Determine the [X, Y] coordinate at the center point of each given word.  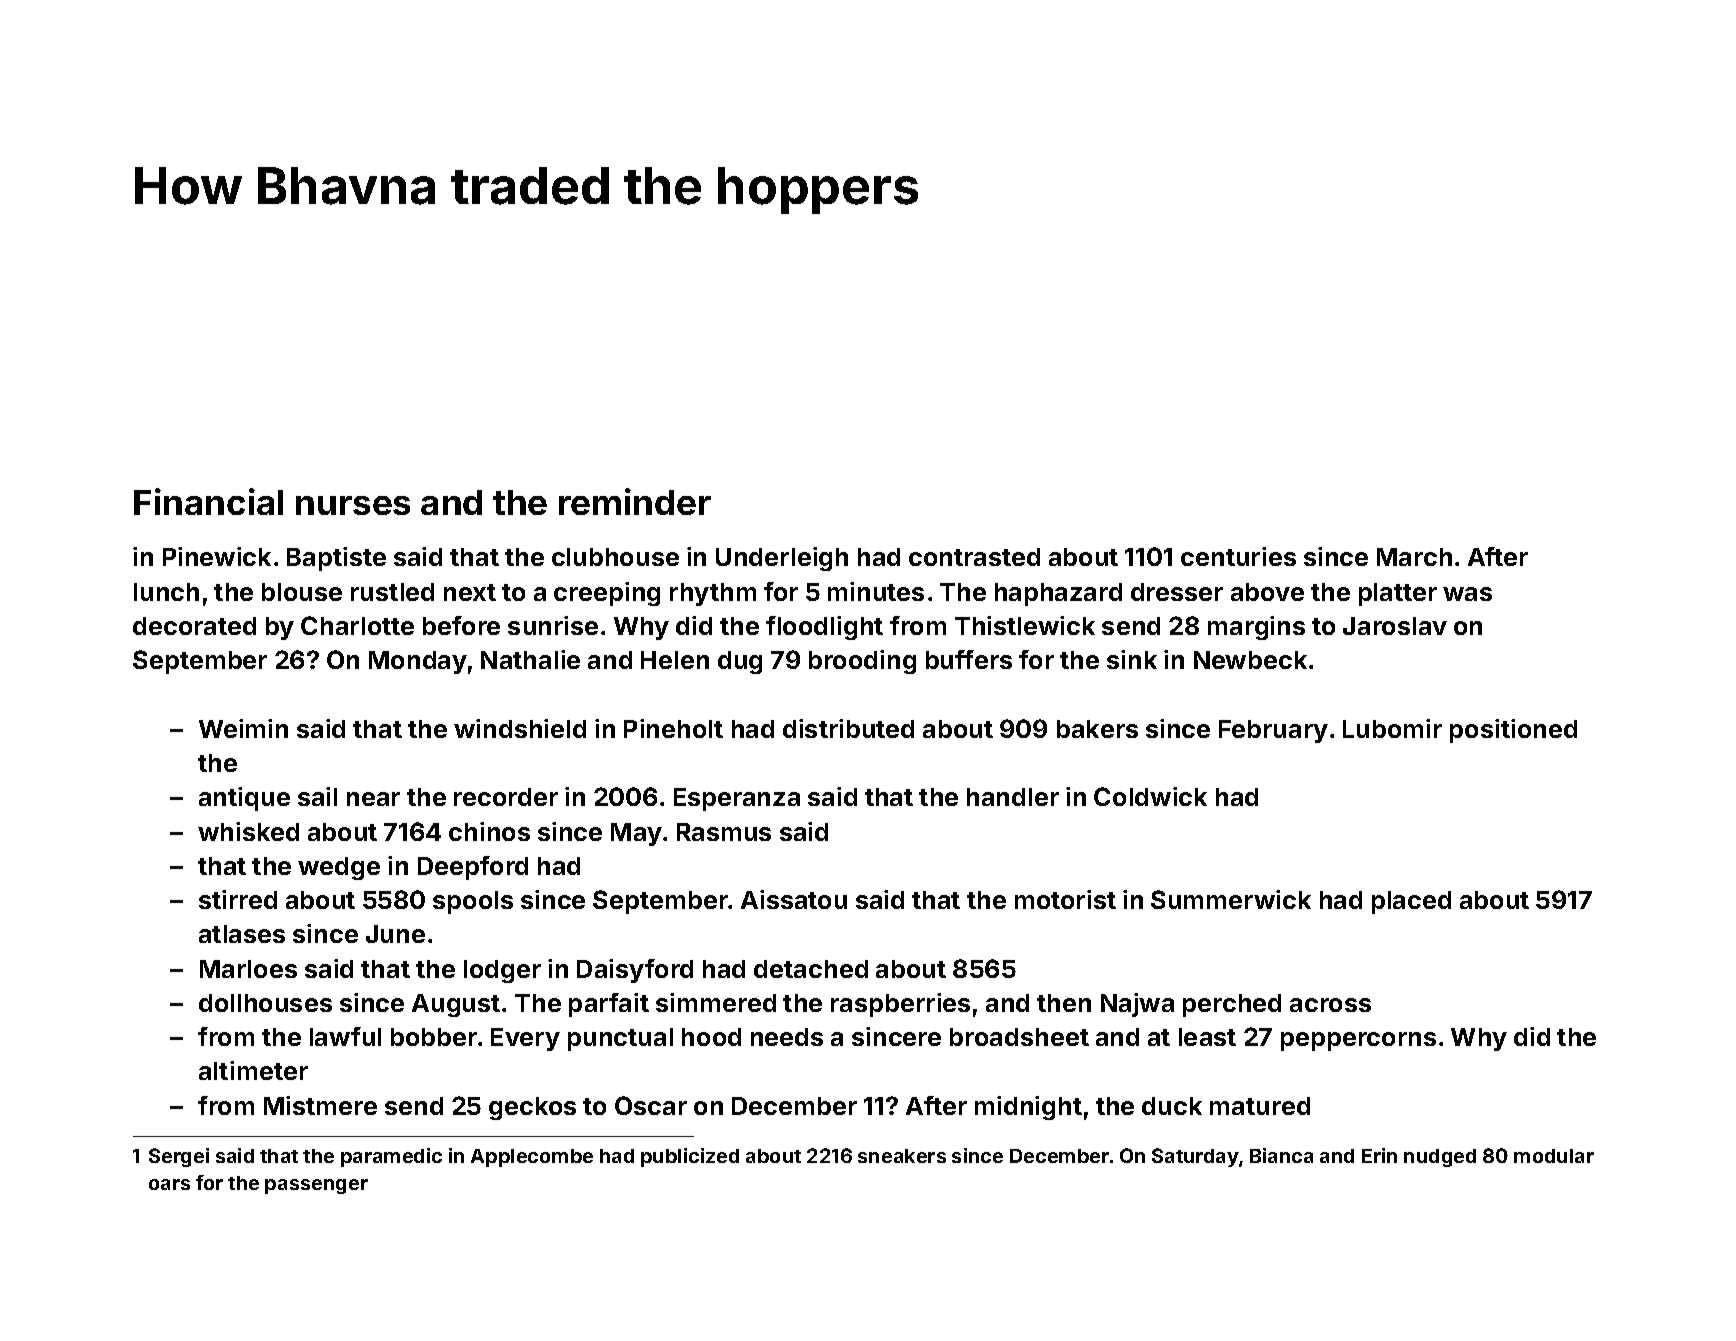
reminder [635, 501]
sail [317, 796]
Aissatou [794, 899]
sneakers [902, 1156]
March [1414, 557]
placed [1411, 902]
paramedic [391, 1157]
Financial [208, 501]
